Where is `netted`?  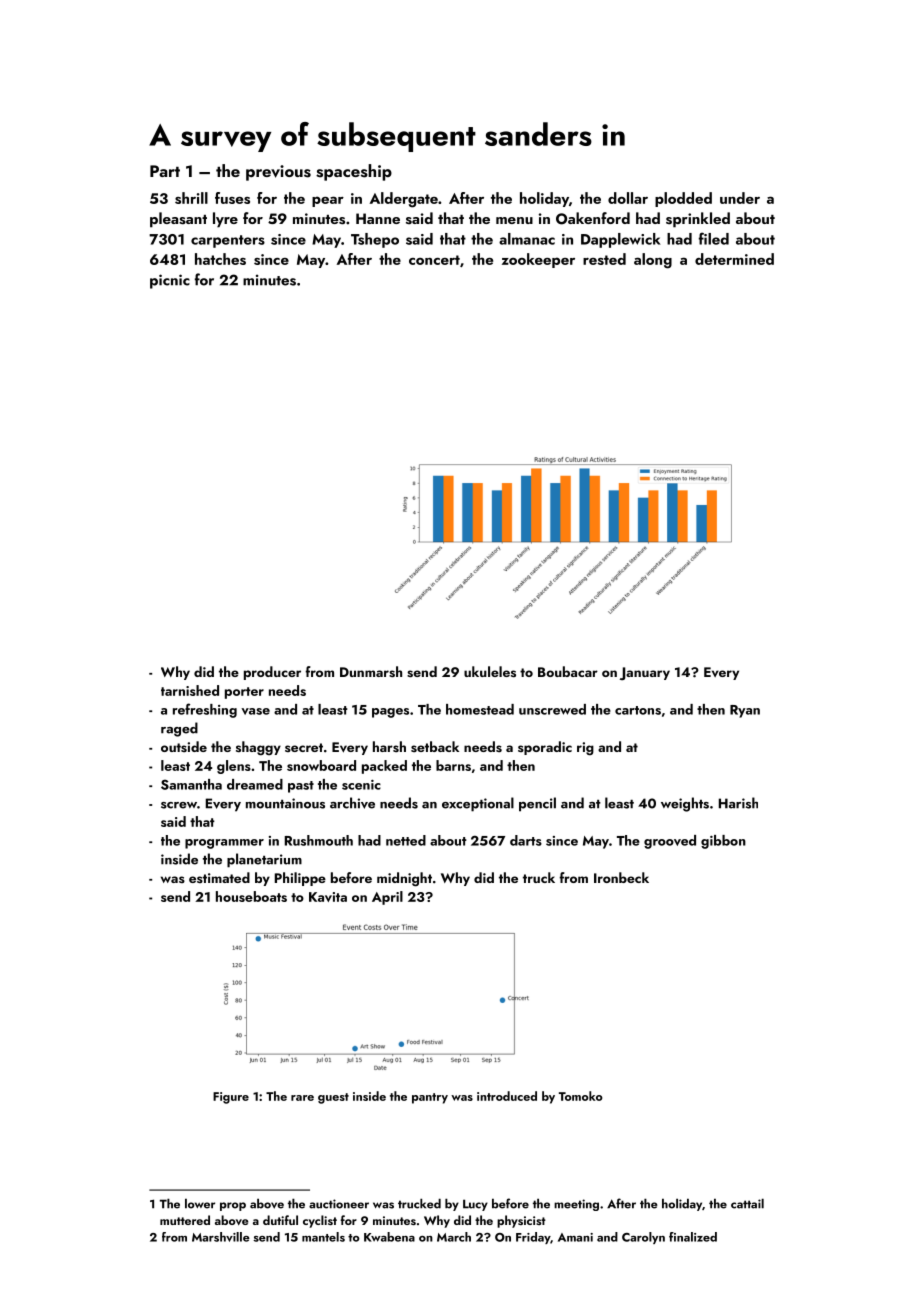
netted is located at coordinates (406, 840).
